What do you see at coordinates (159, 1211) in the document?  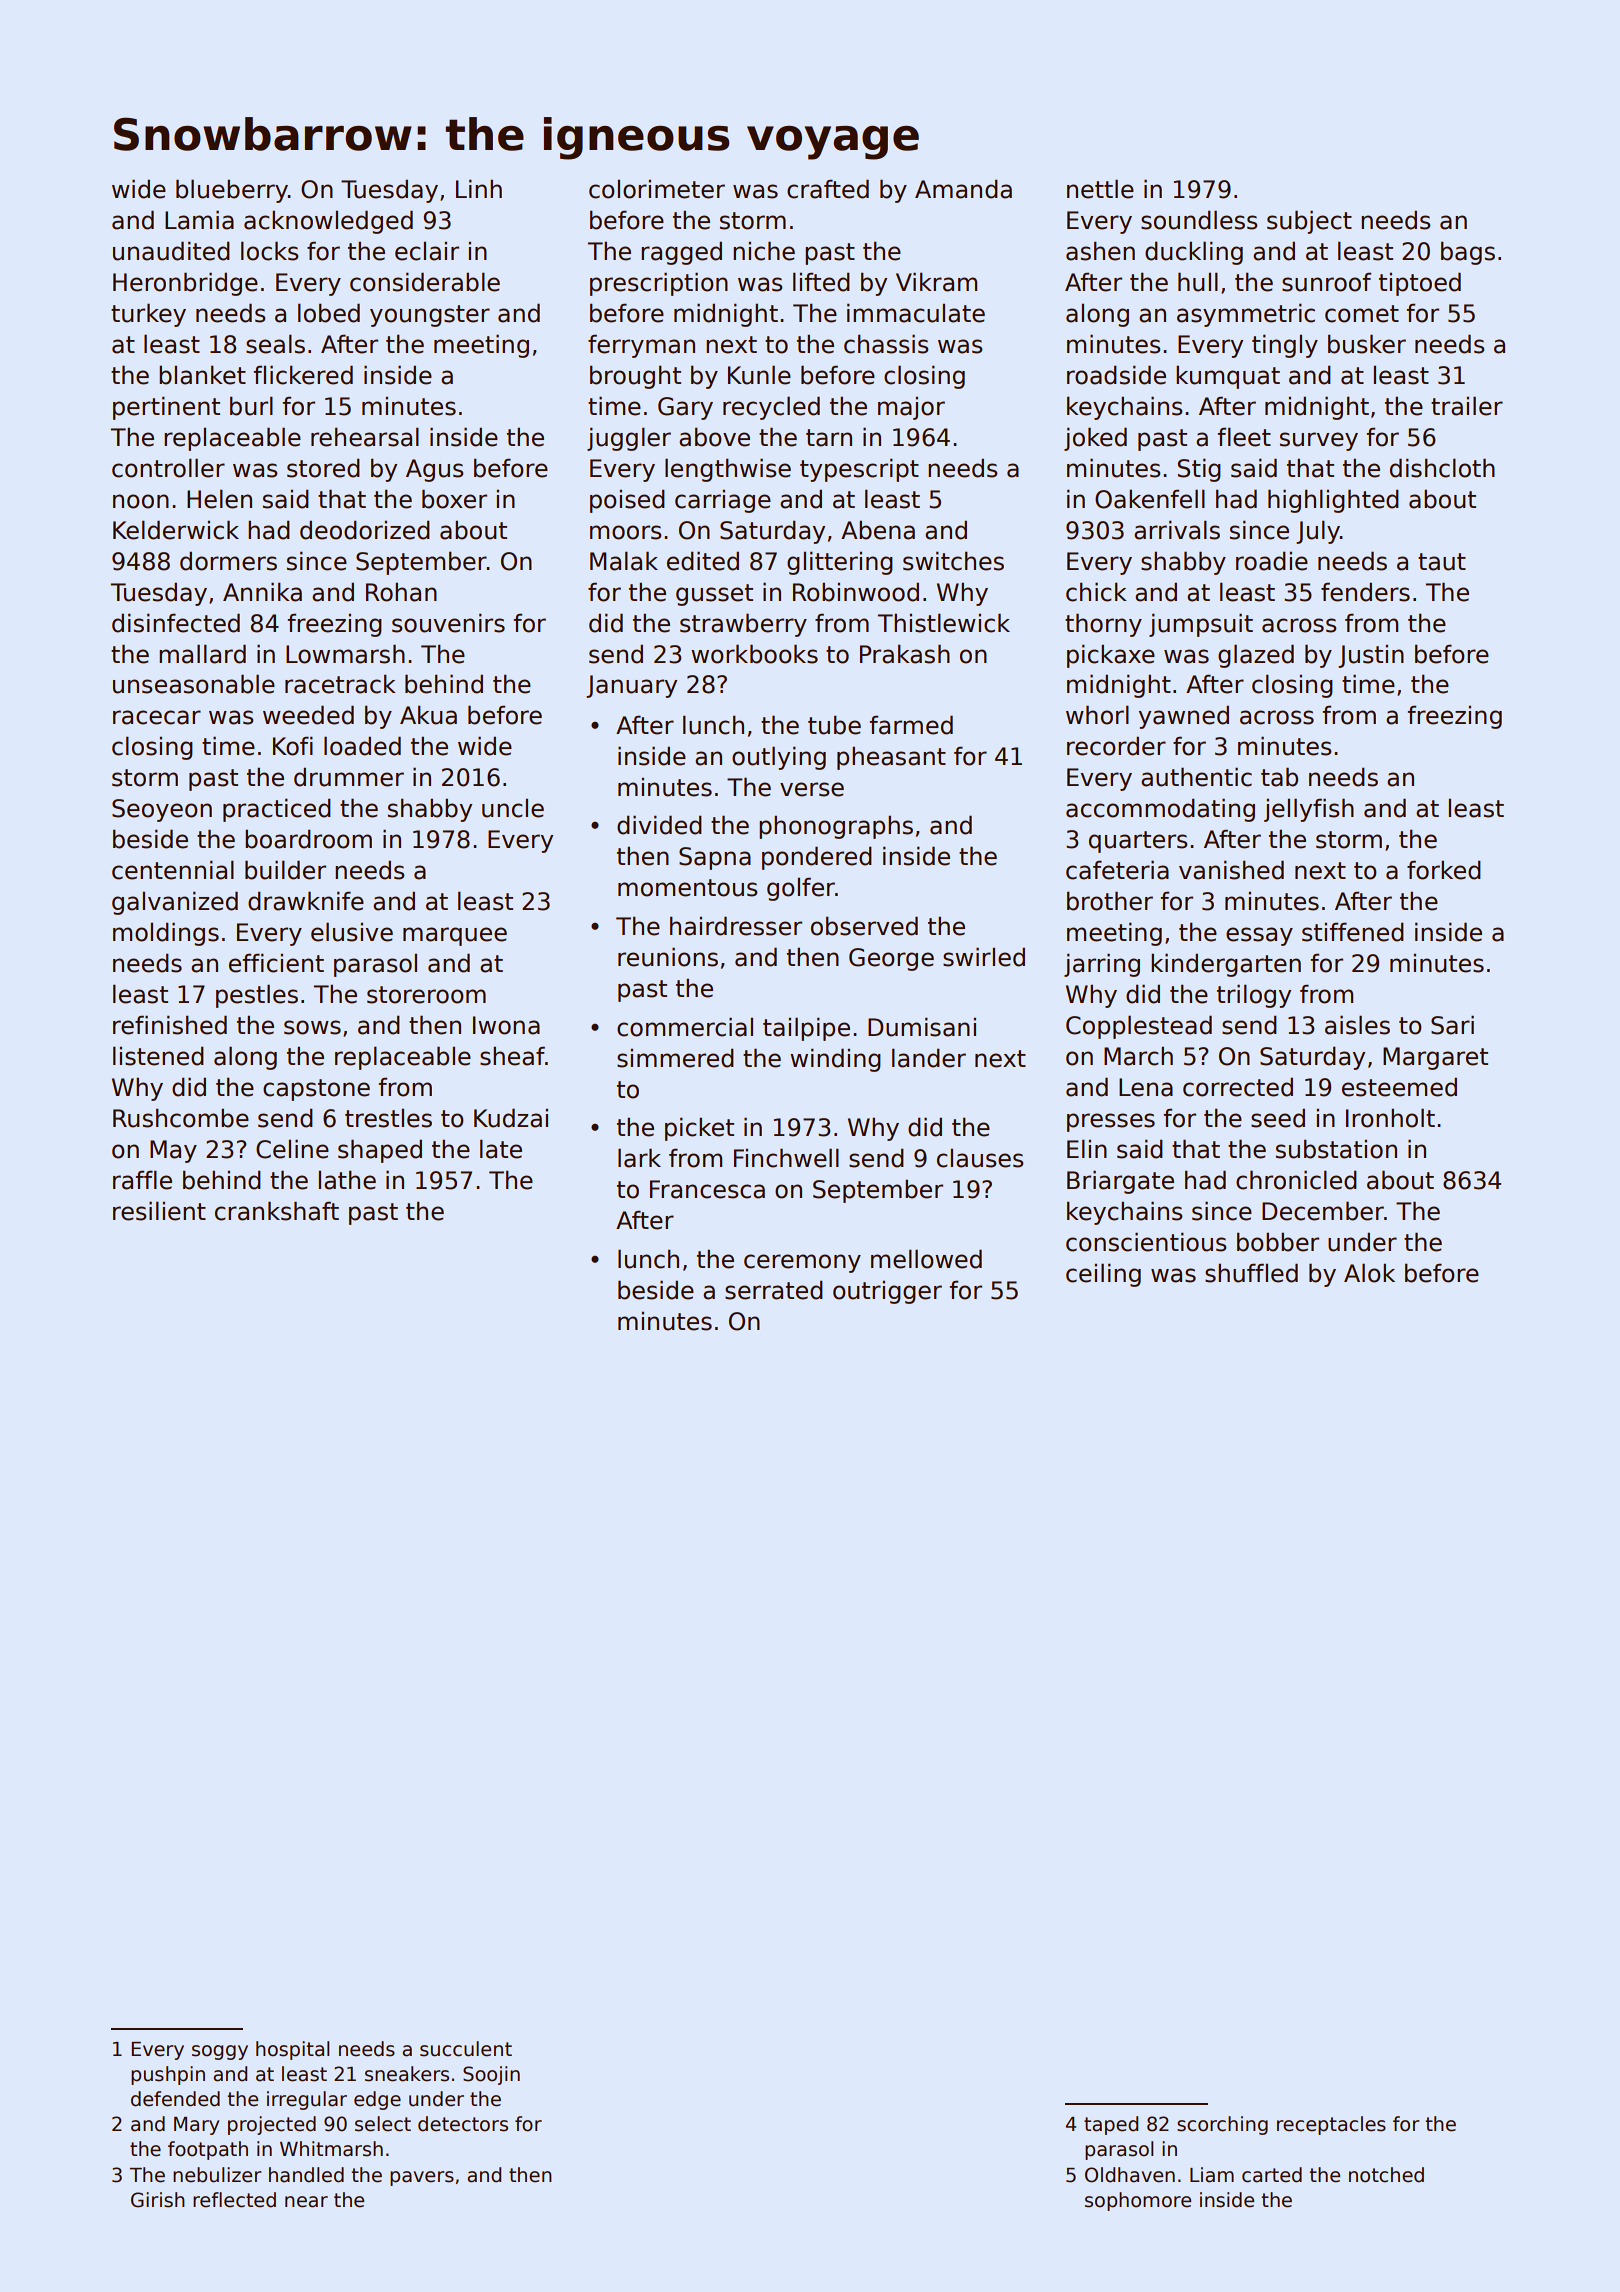 I see `resilient` at bounding box center [159, 1211].
